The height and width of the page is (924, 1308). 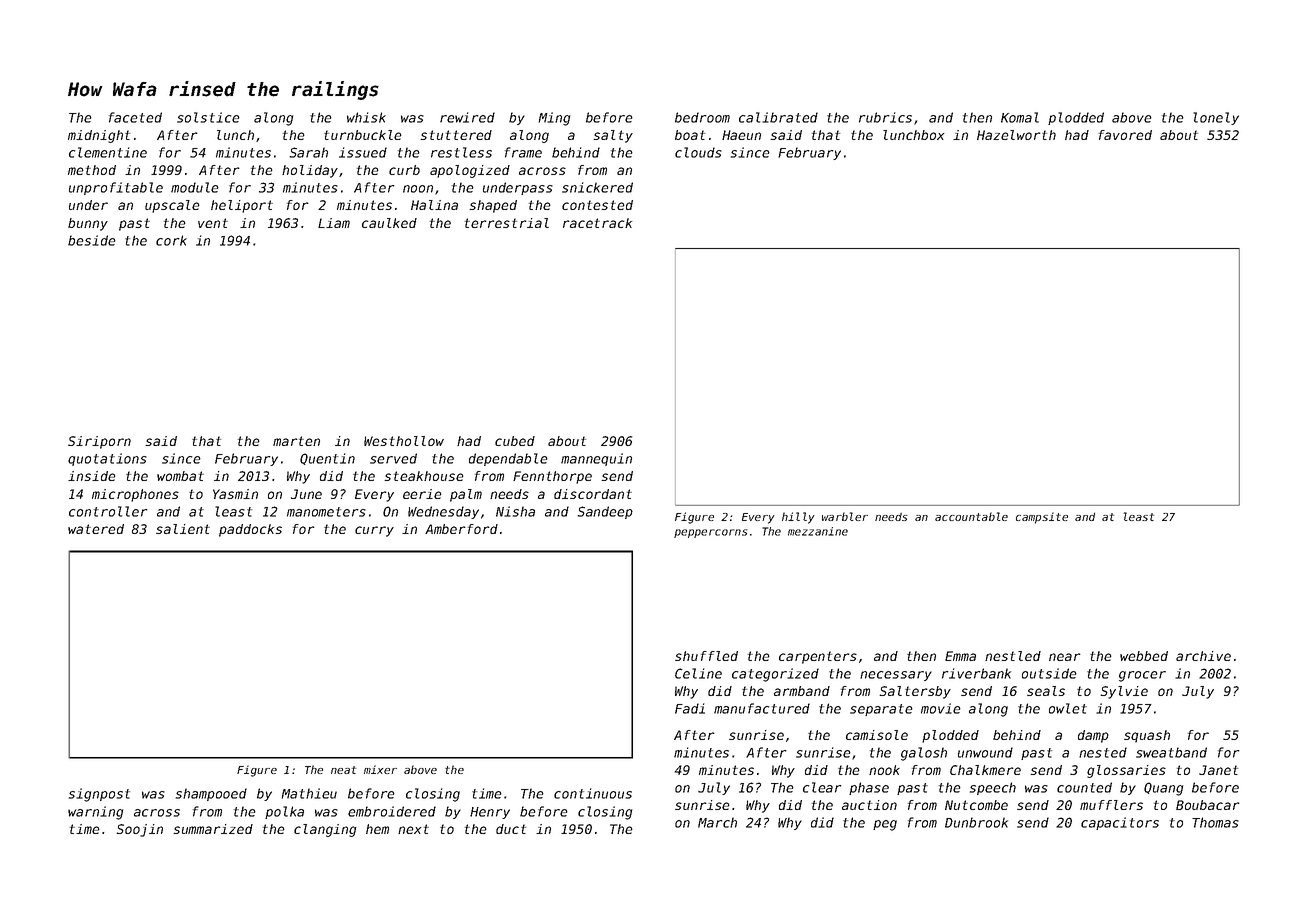 I want to click on accountable, so click(x=971, y=516).
